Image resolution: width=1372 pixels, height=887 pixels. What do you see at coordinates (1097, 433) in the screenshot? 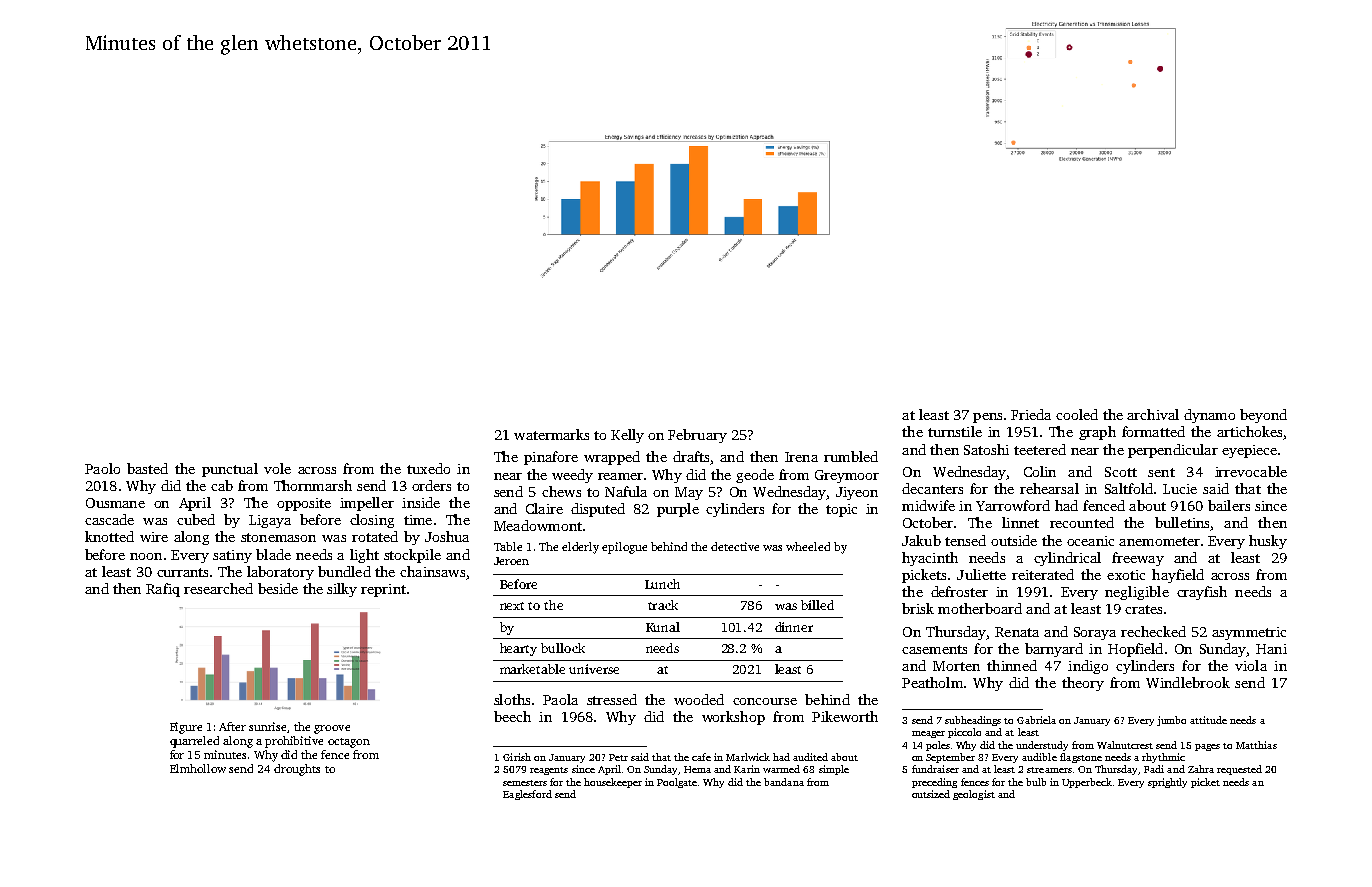
I see `graph` at bounding box center [1097, 433].
